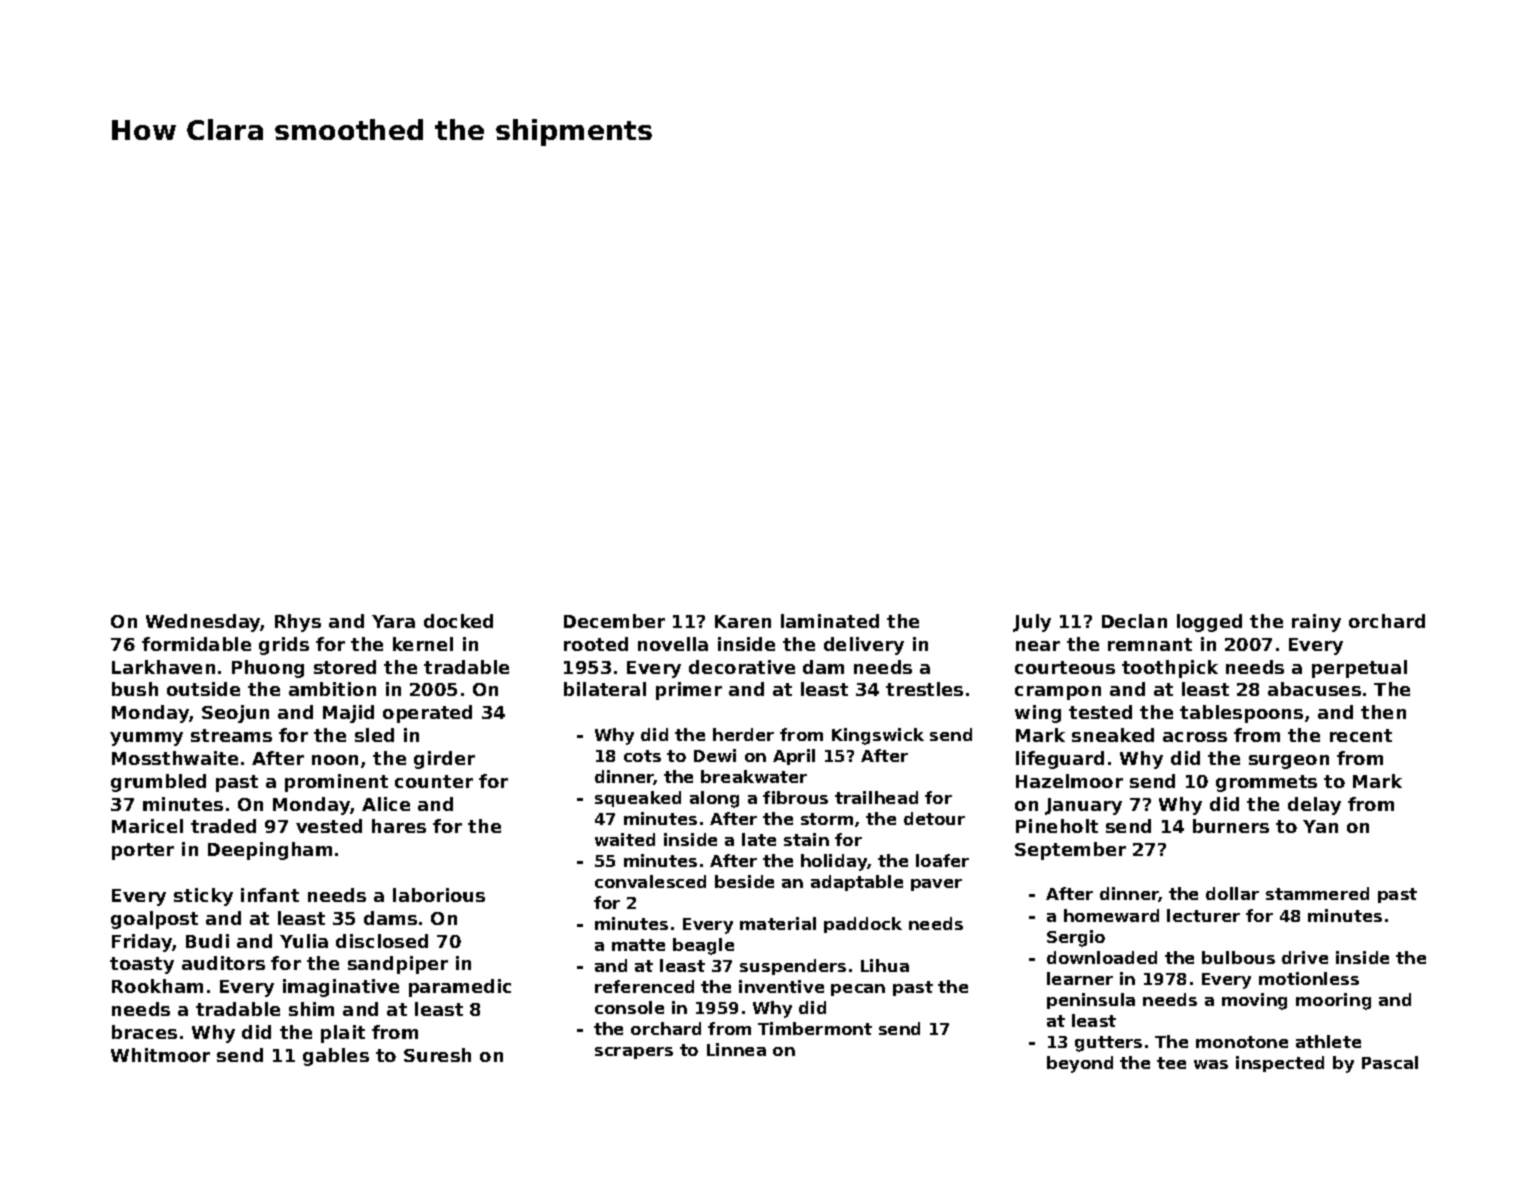 This page has width=1540, height=1190. Describe the element at coordinates (857, 883) in the page. I see `adaptable` at that location.
